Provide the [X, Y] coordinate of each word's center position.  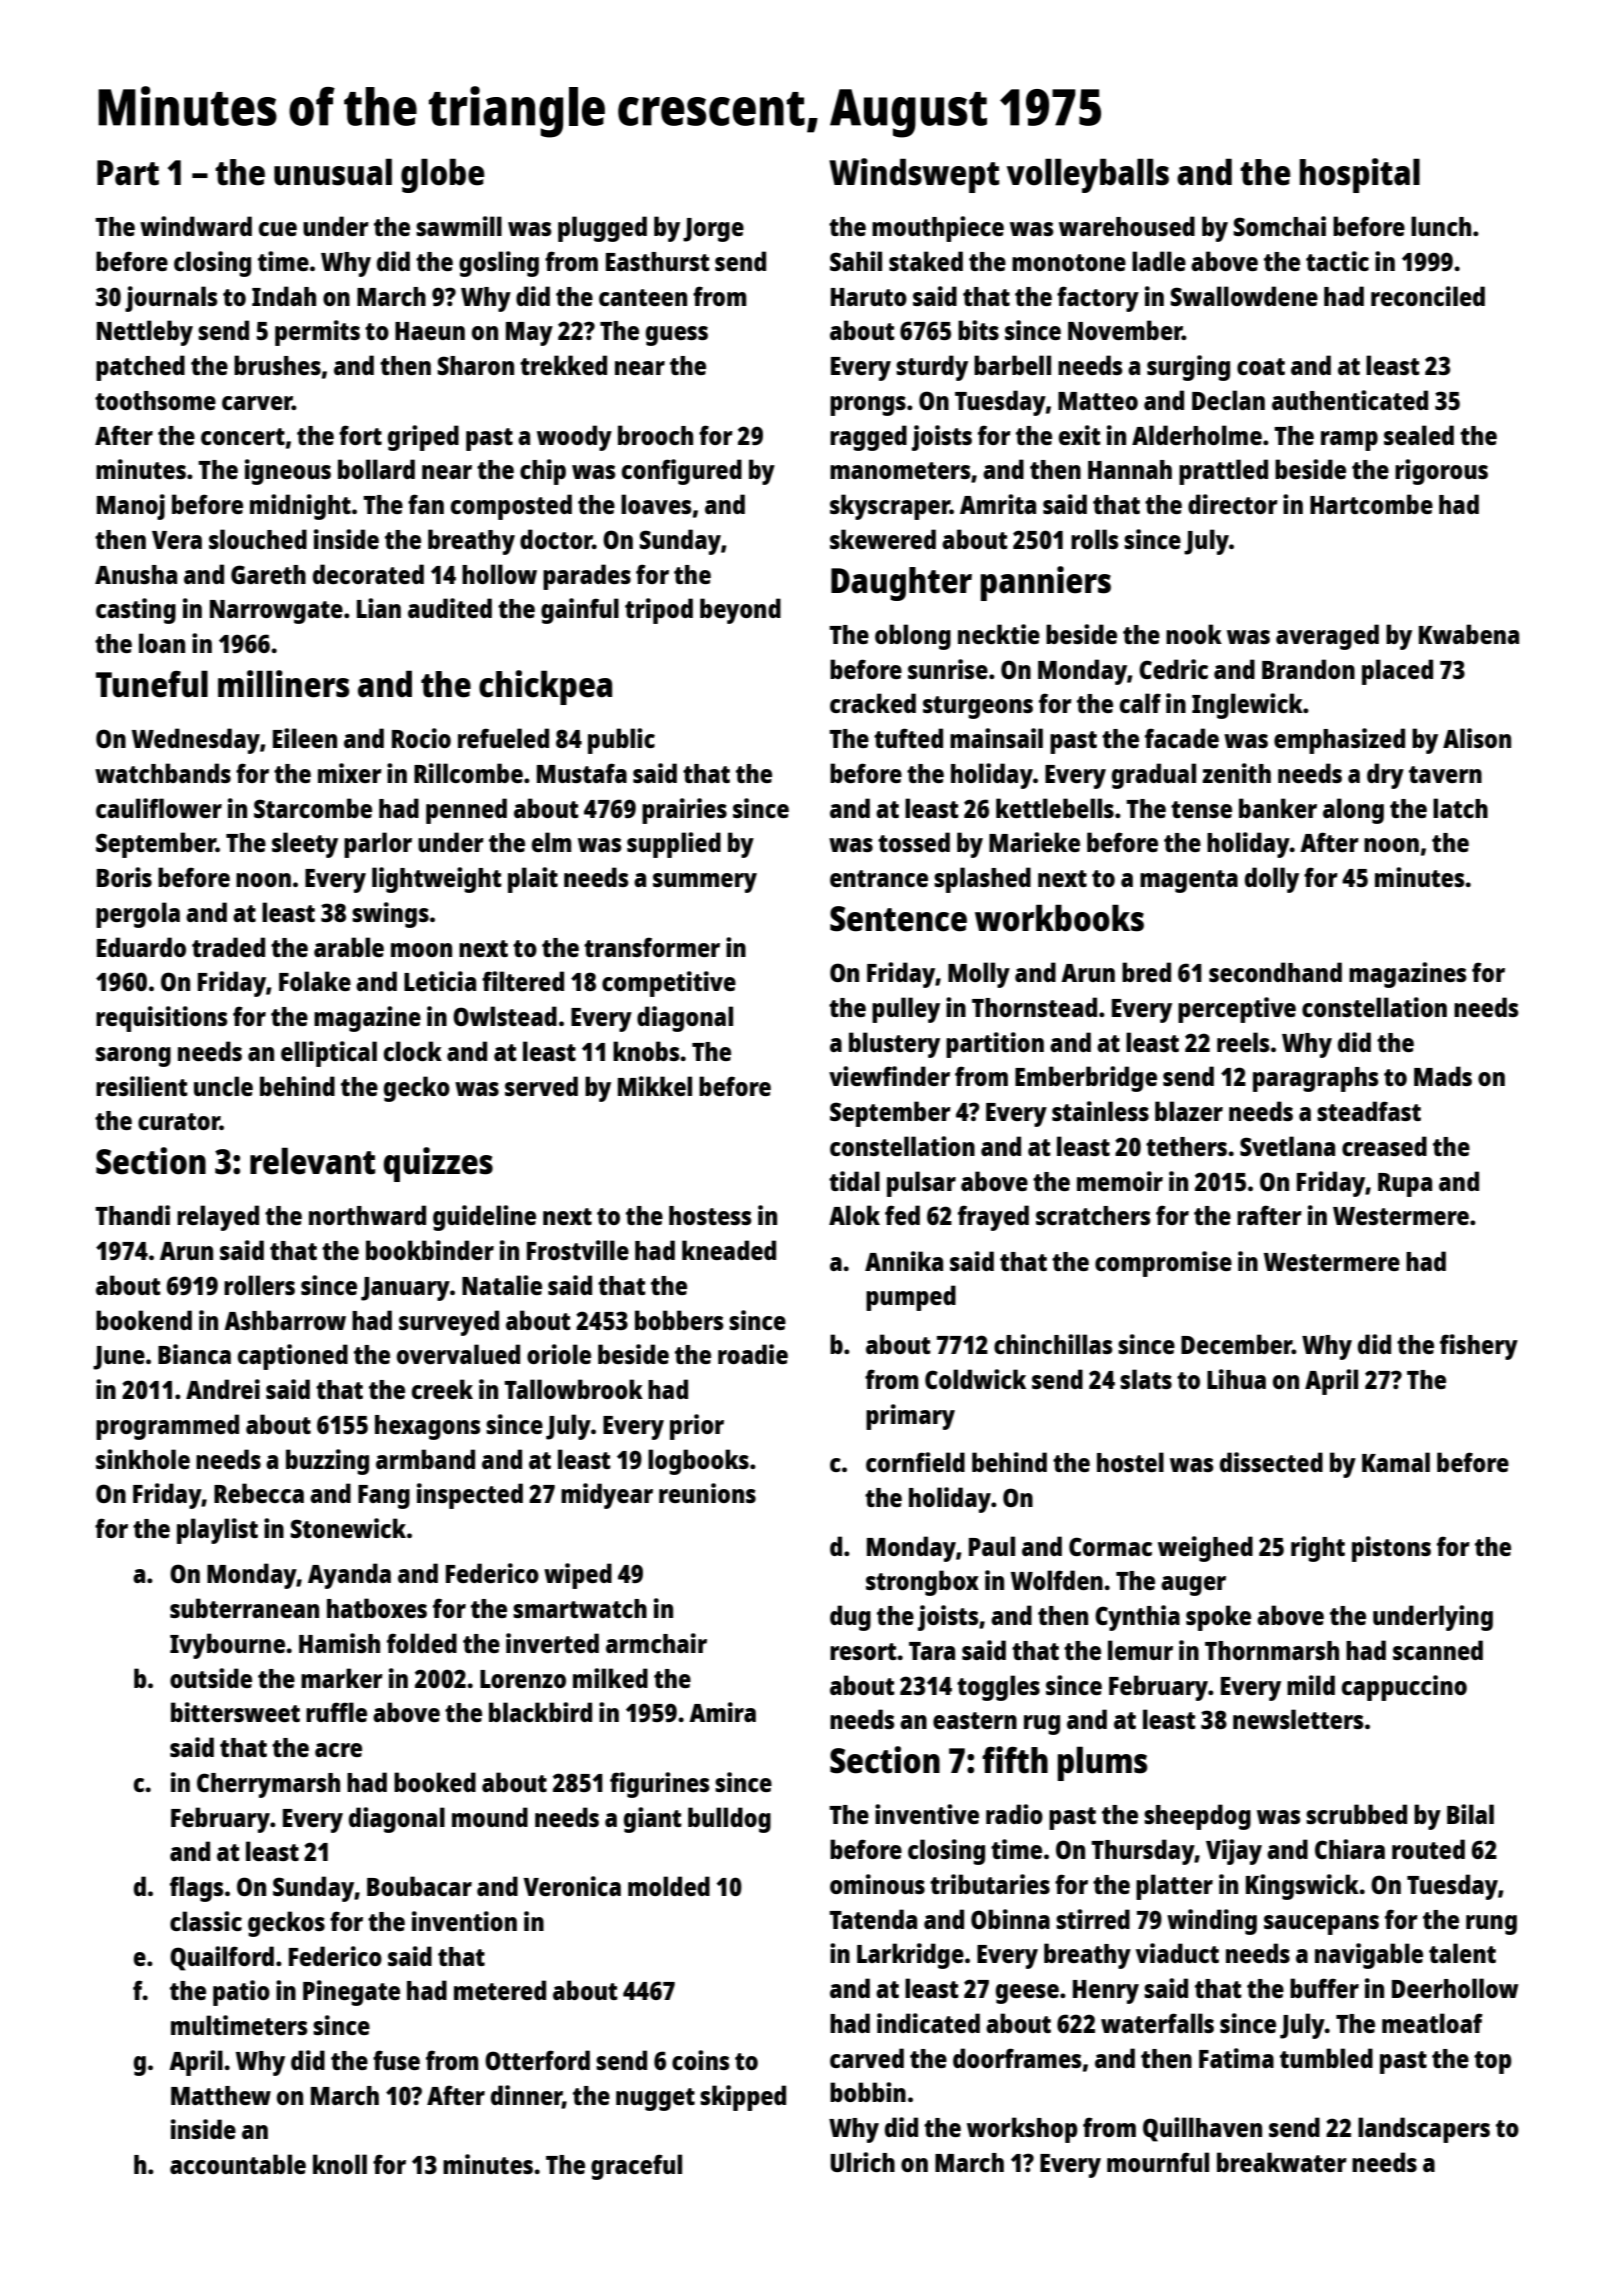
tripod [659, 611]
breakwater [1282, 2162]
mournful [1158, 2162]
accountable [238, 2164]
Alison [1477, 738]
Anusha [136, 574]
